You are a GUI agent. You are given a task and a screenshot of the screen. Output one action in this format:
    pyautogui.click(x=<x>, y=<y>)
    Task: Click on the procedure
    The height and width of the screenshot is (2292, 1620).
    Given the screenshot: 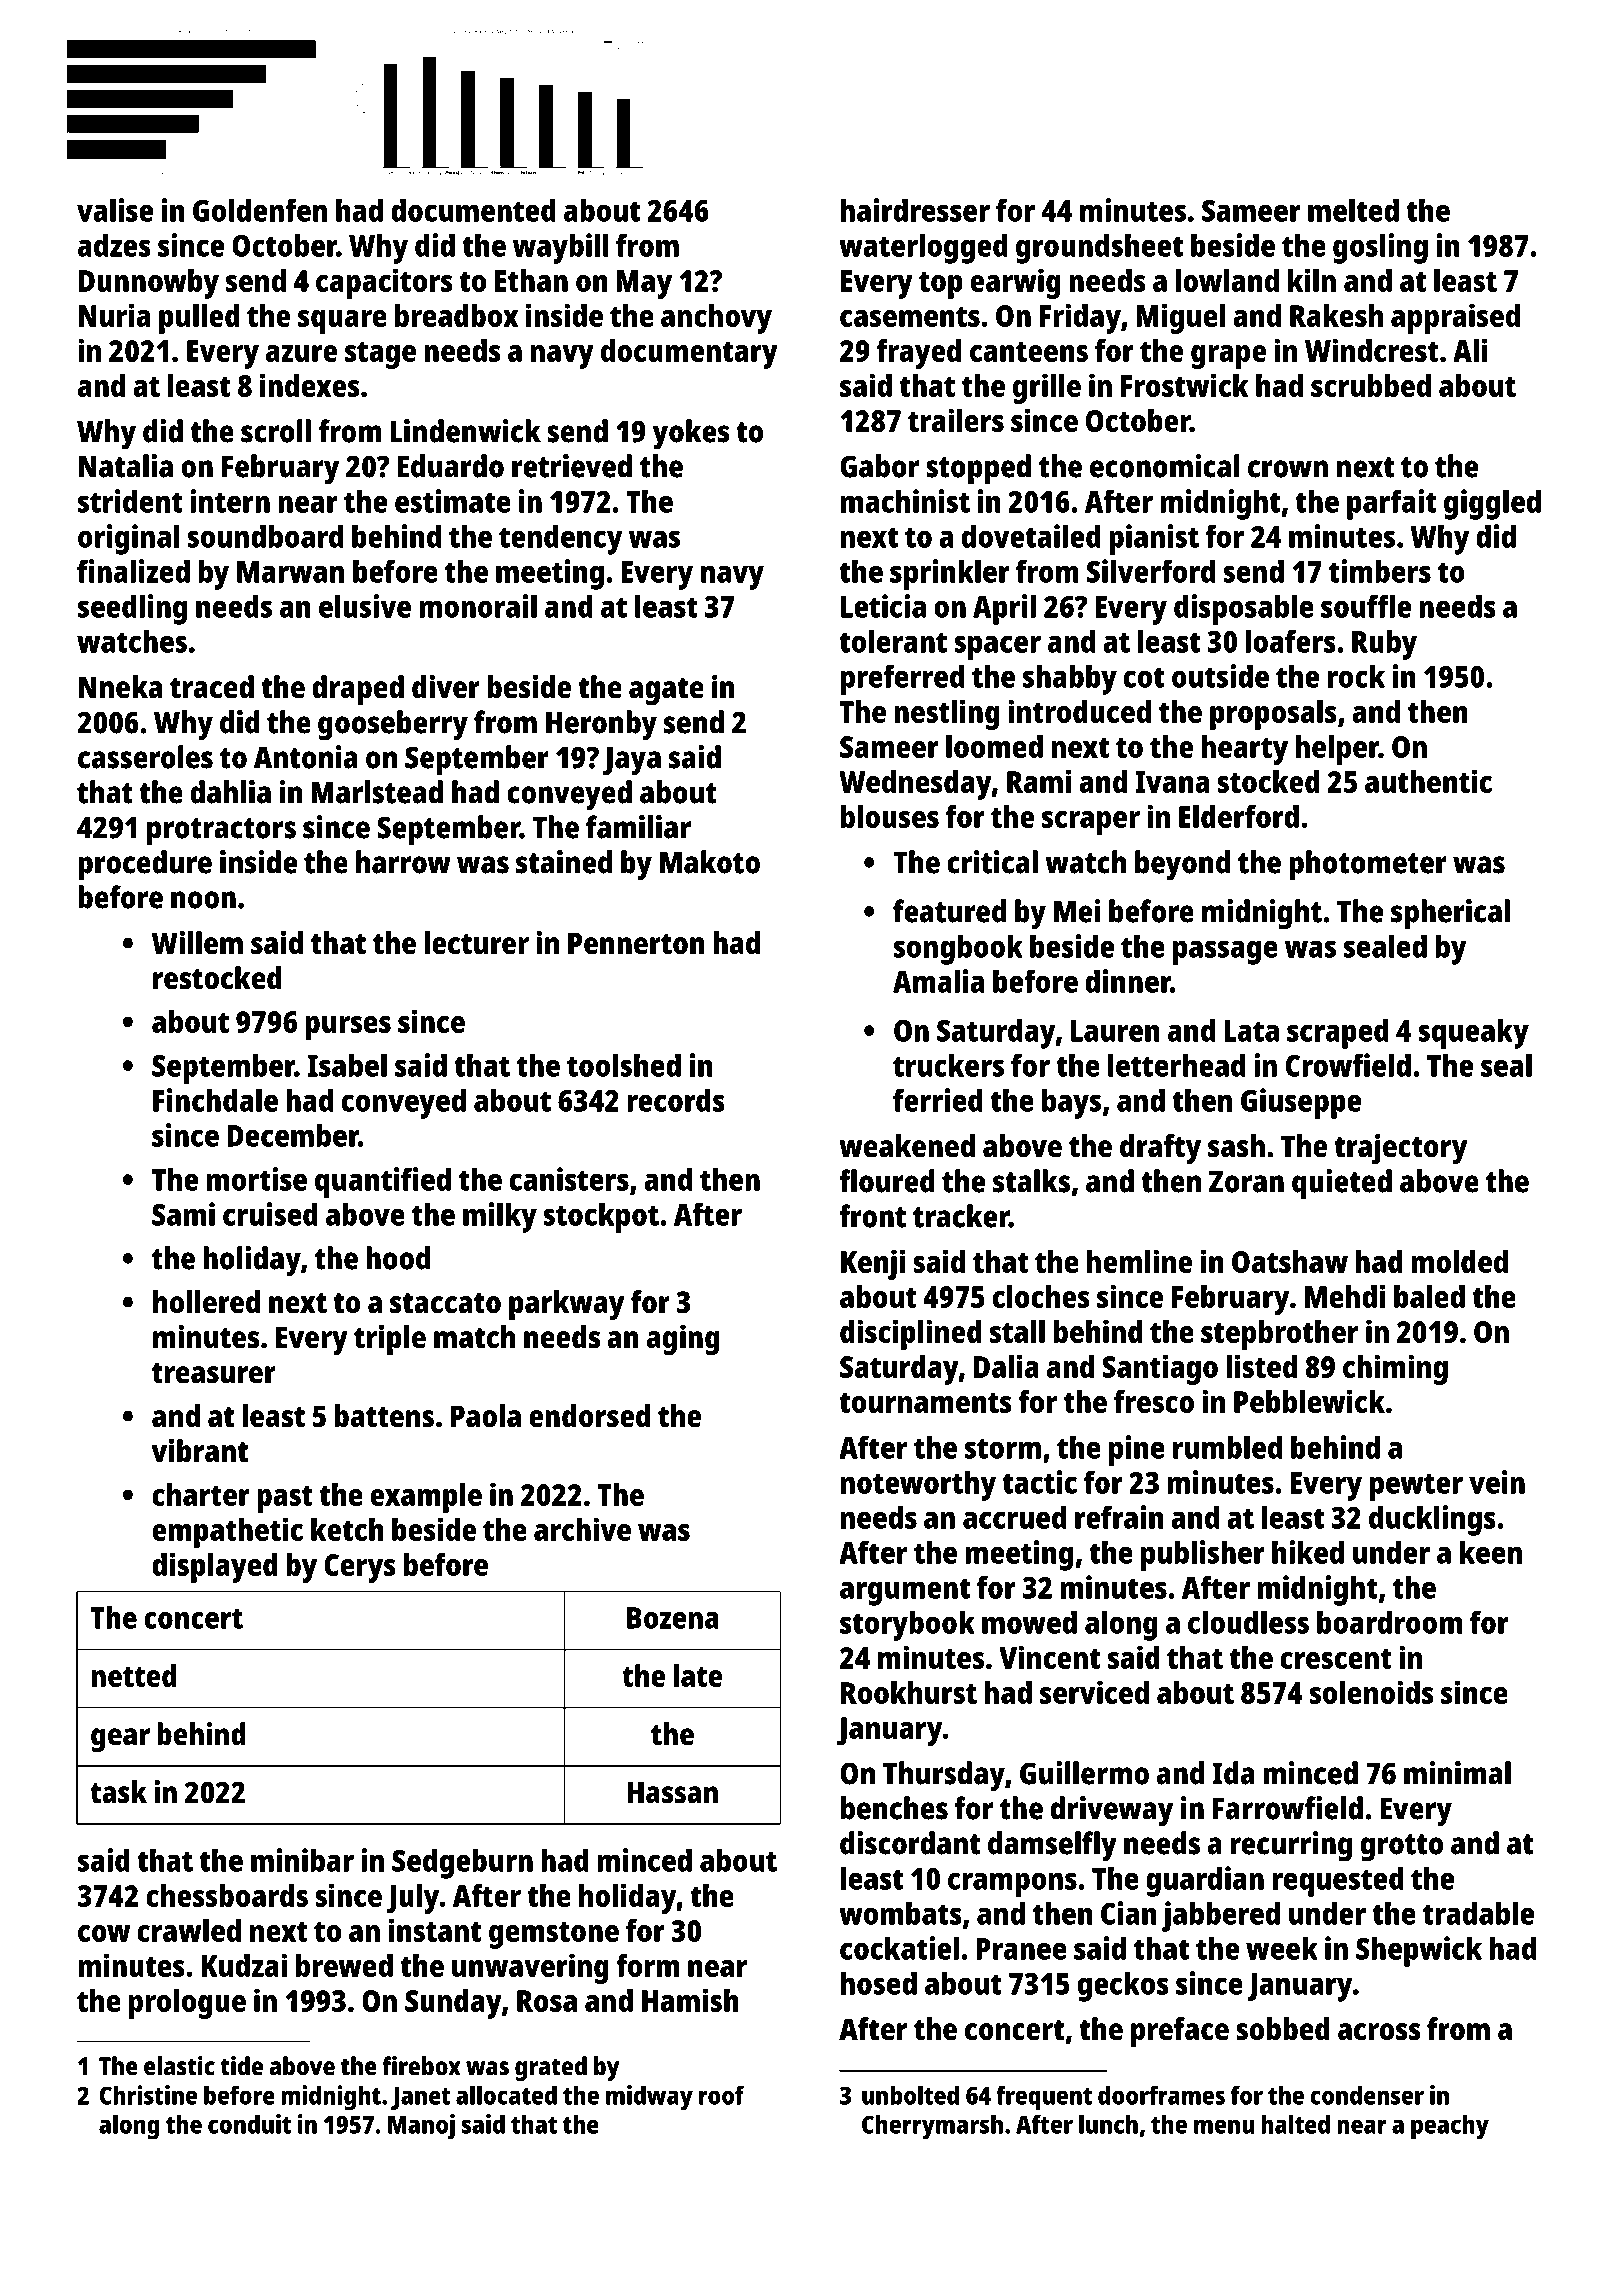 What is the action you would take?
    pyautogui.click(x=145, y=865)
